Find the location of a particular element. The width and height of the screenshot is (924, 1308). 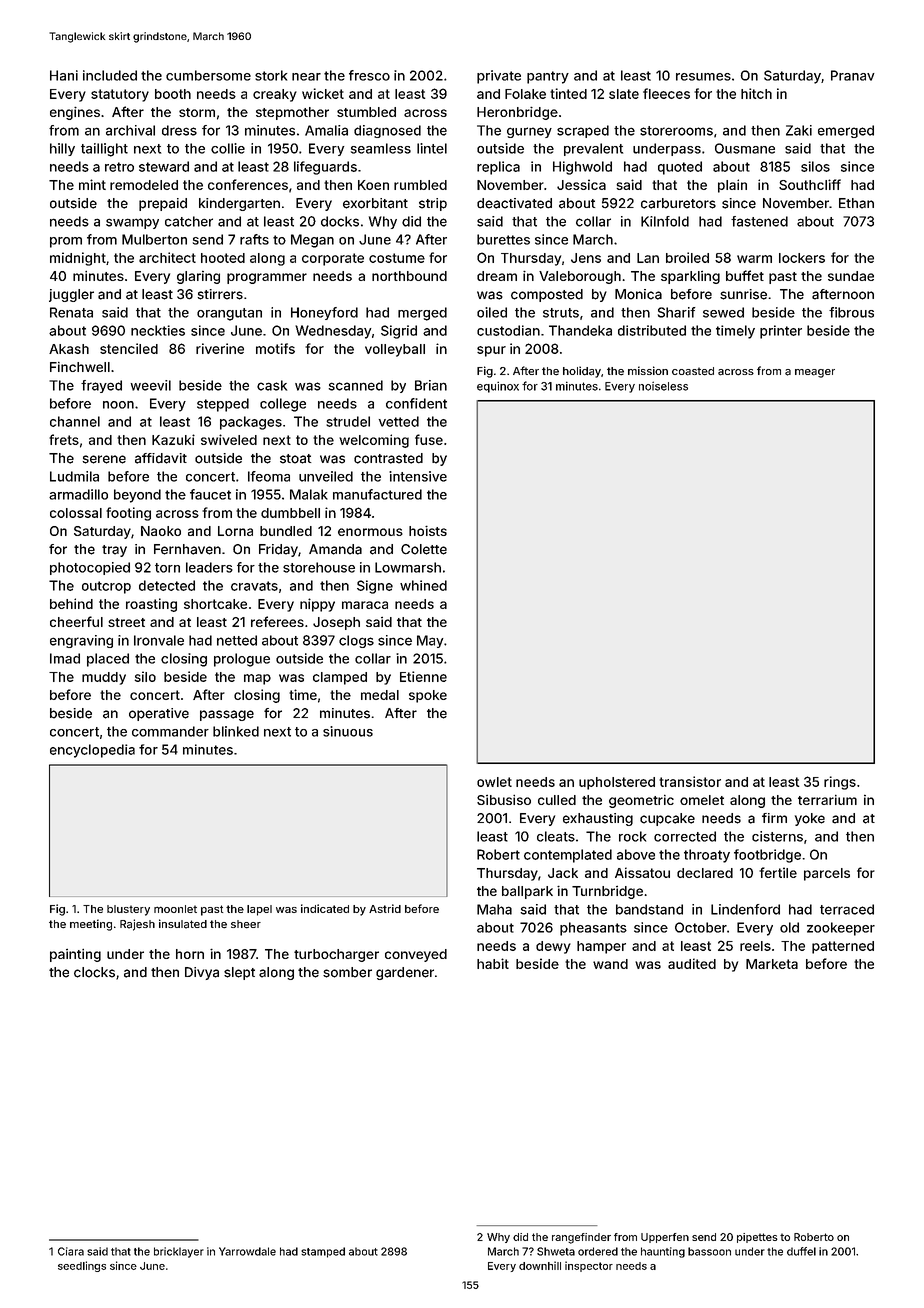

Ciara is located at coordinates (71, 1251).
